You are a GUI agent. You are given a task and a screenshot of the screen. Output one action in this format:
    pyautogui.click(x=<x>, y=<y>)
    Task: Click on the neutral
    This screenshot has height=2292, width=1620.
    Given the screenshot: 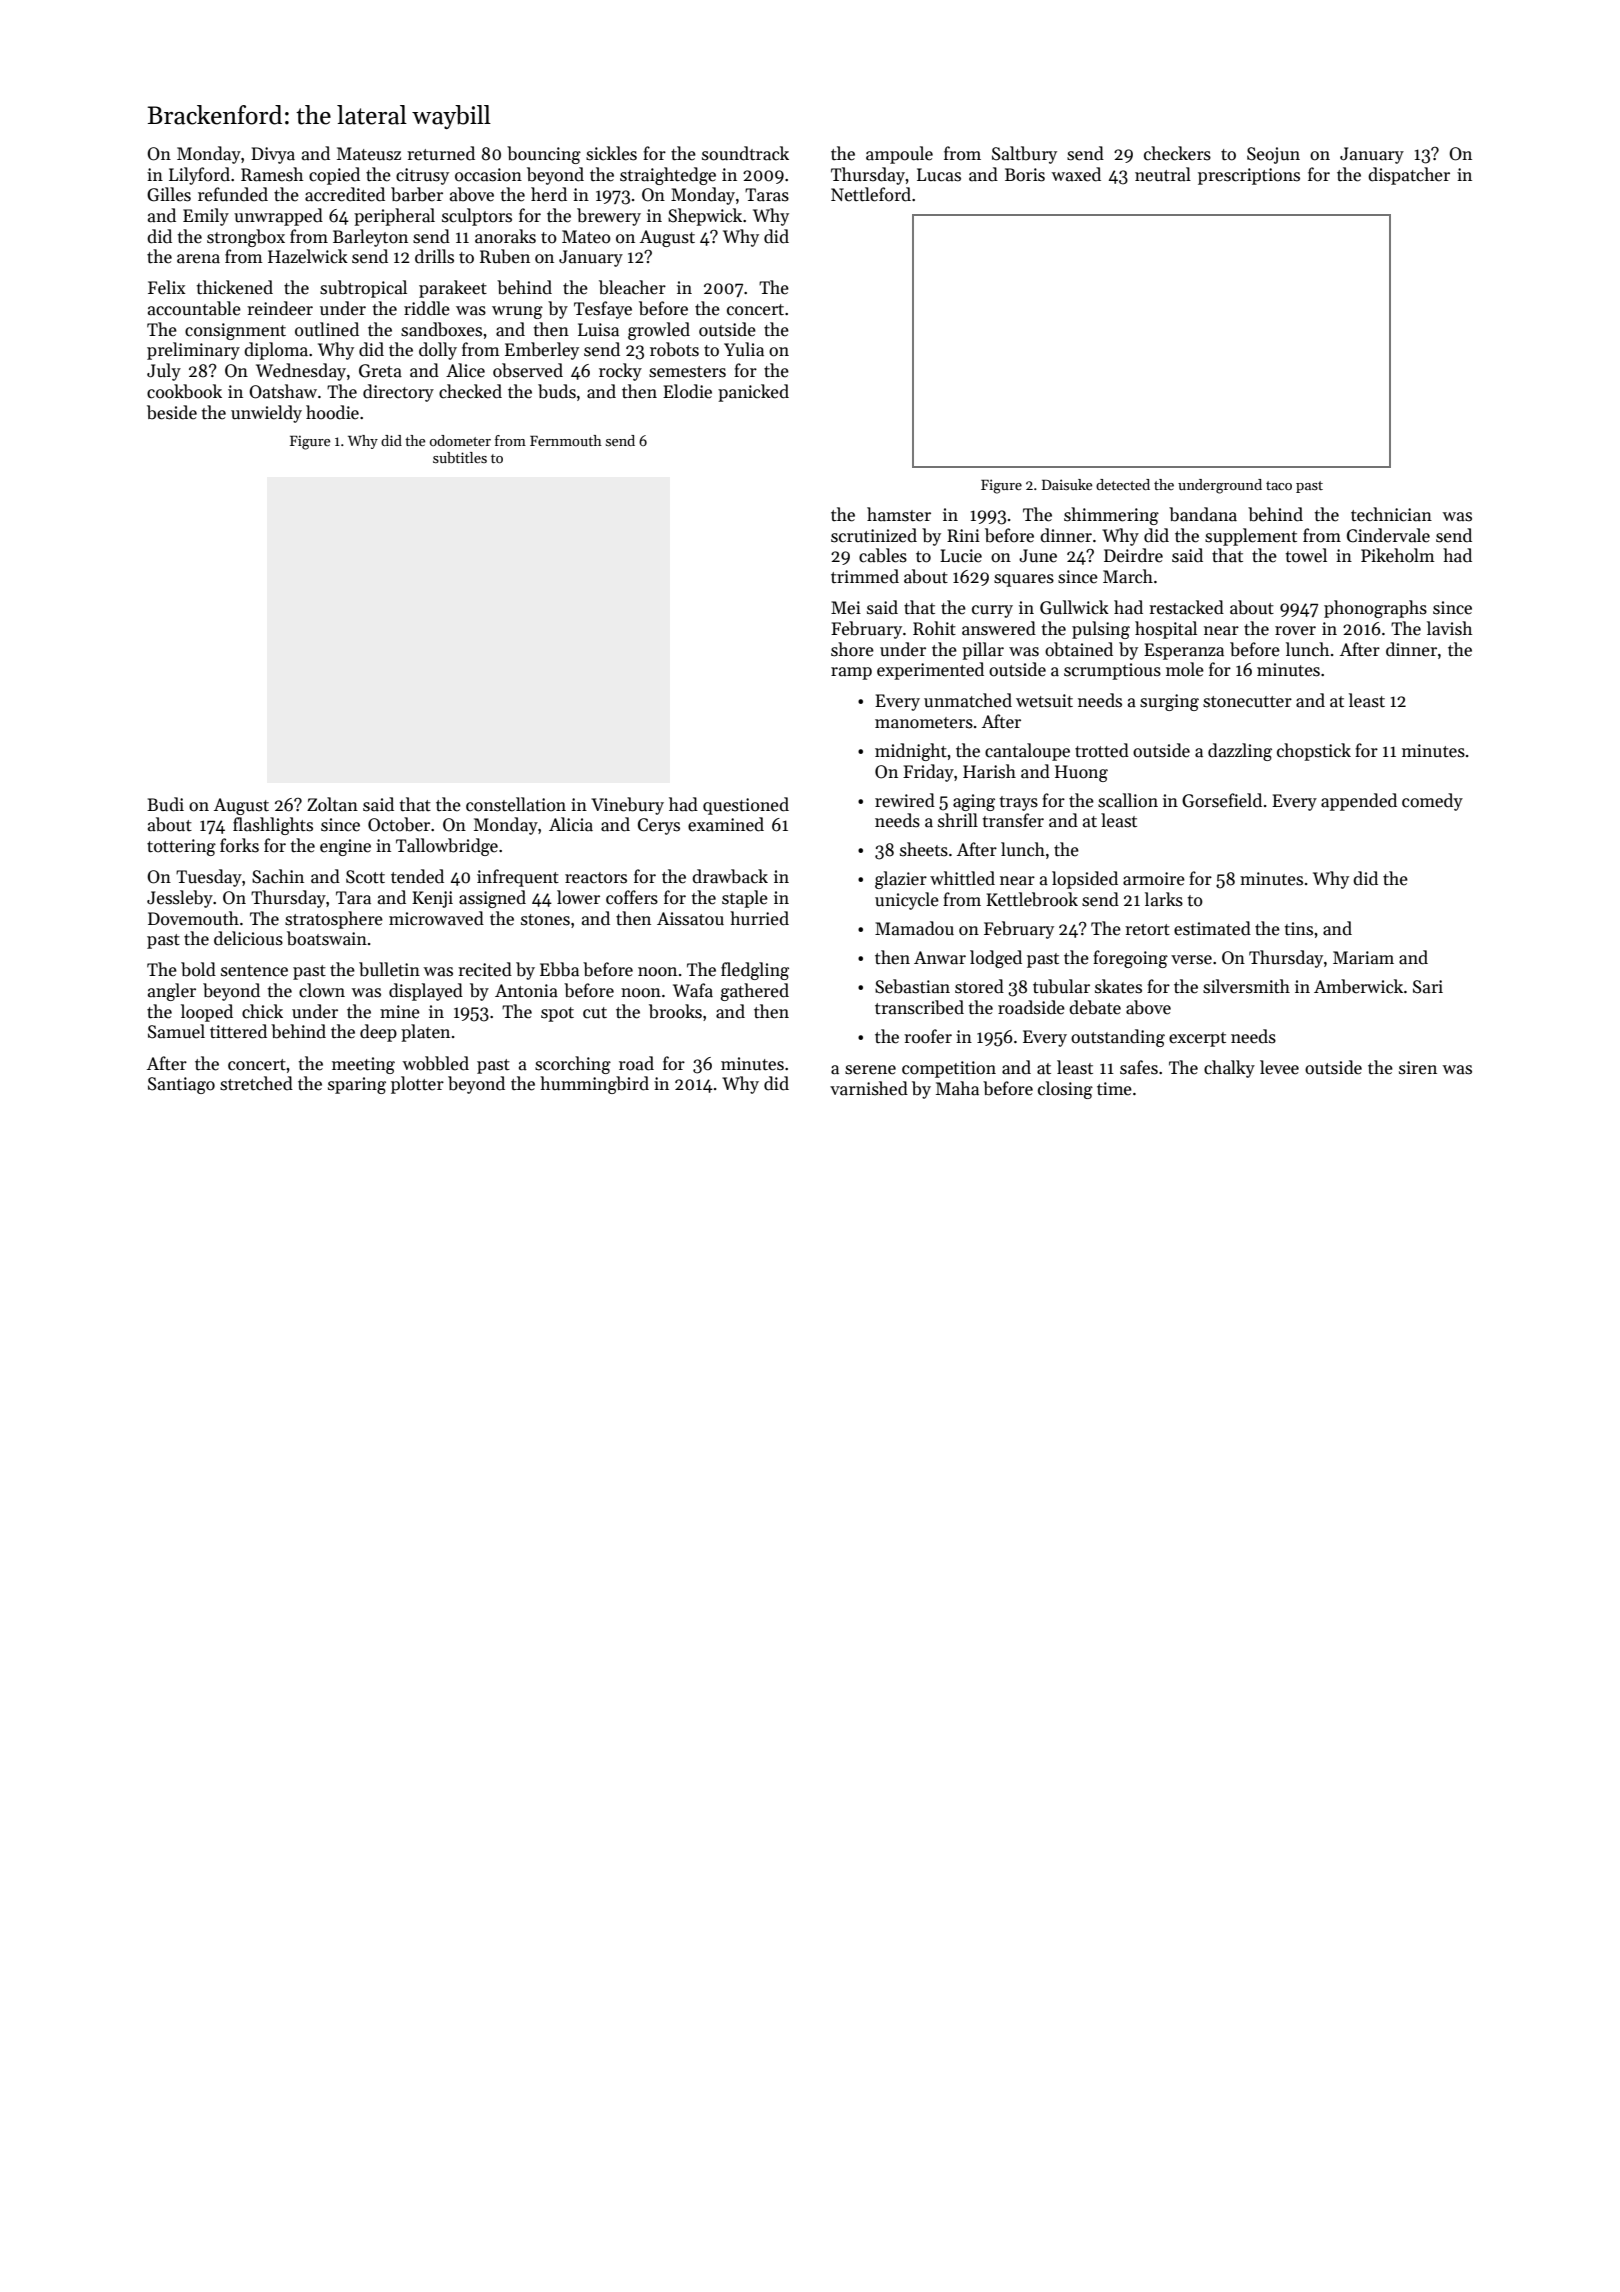 What is the action you would take?
    pyautogui.click(x=1163, y=174)
